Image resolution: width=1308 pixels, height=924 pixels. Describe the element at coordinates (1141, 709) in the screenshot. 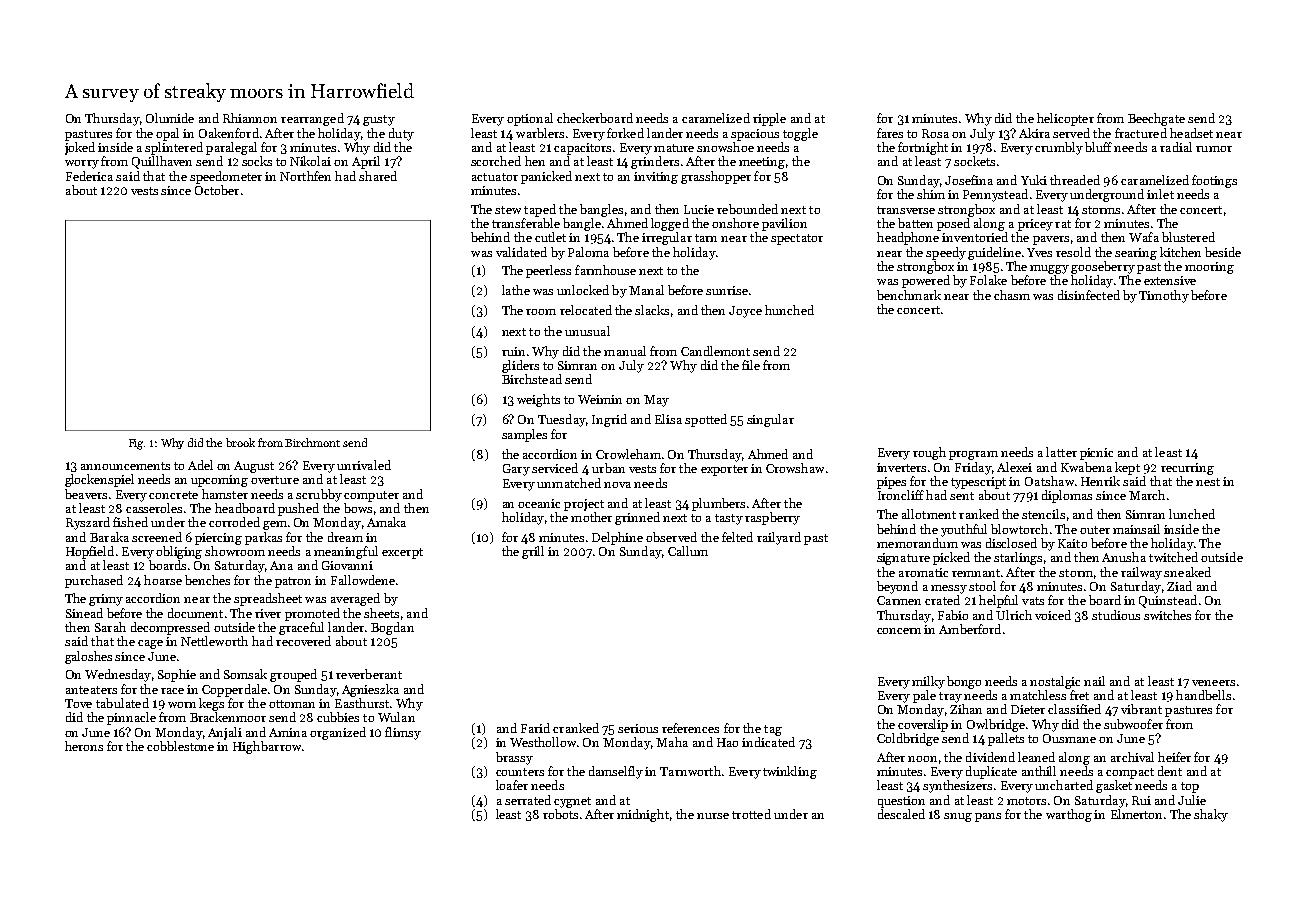

I see `vibrant` at that location.
